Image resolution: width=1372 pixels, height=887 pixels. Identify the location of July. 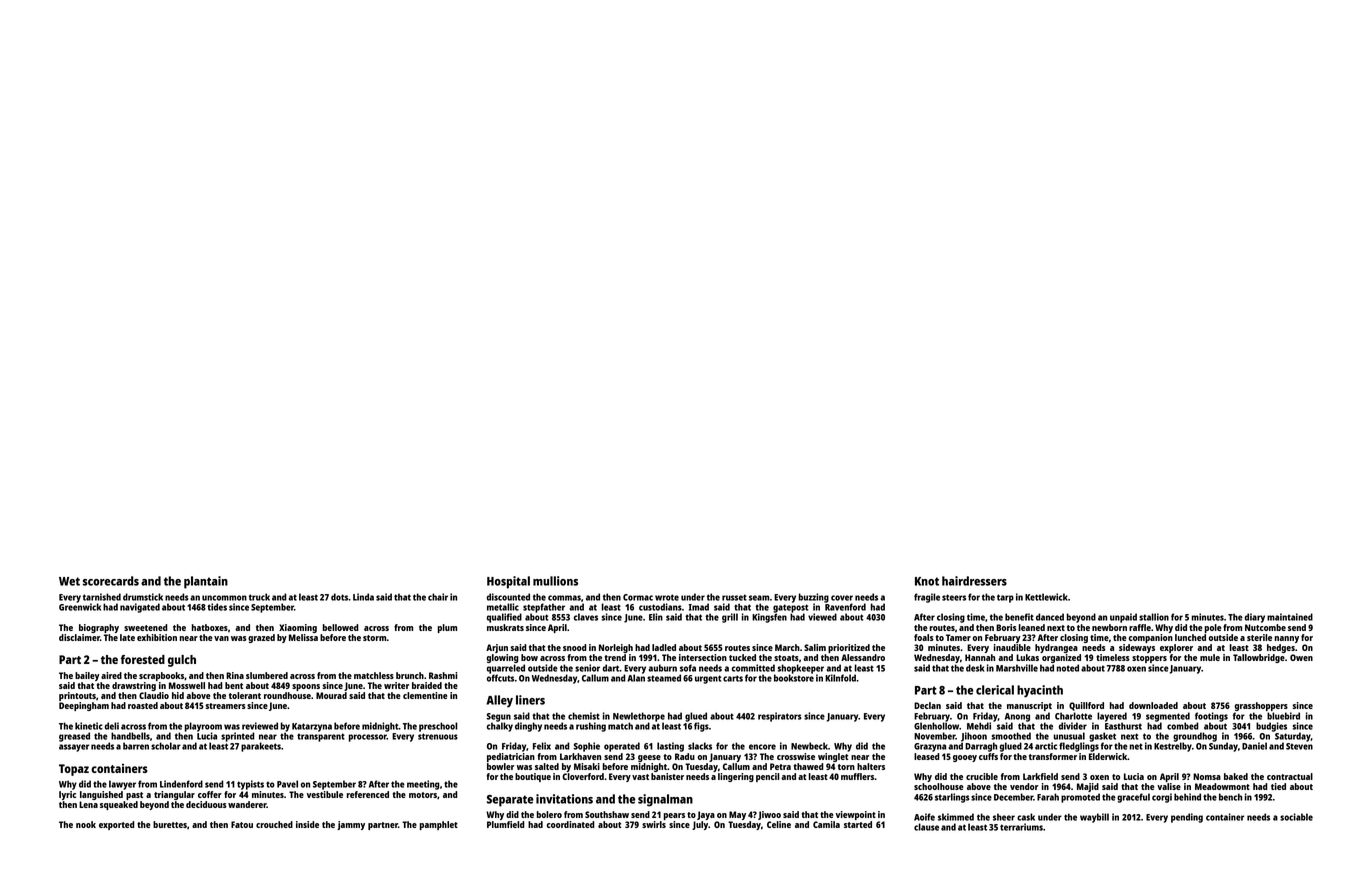
(700, 825).
